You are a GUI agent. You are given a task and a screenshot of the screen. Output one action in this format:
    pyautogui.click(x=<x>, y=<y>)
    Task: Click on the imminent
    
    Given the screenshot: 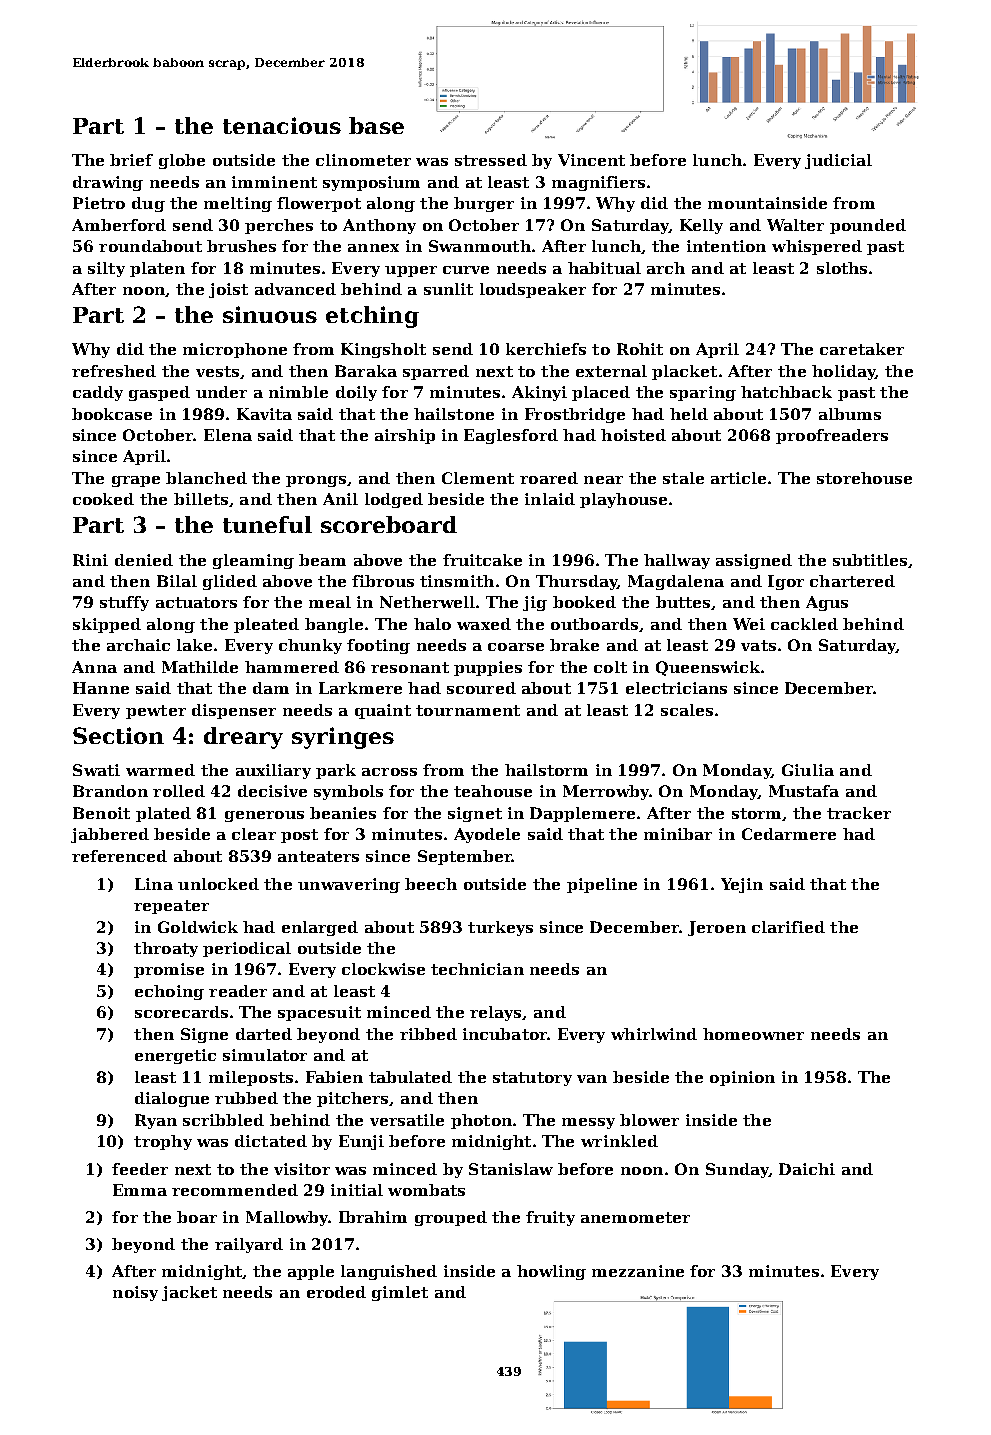 What is the action you would take?
    pyautogui.click(x=274, y=182)
